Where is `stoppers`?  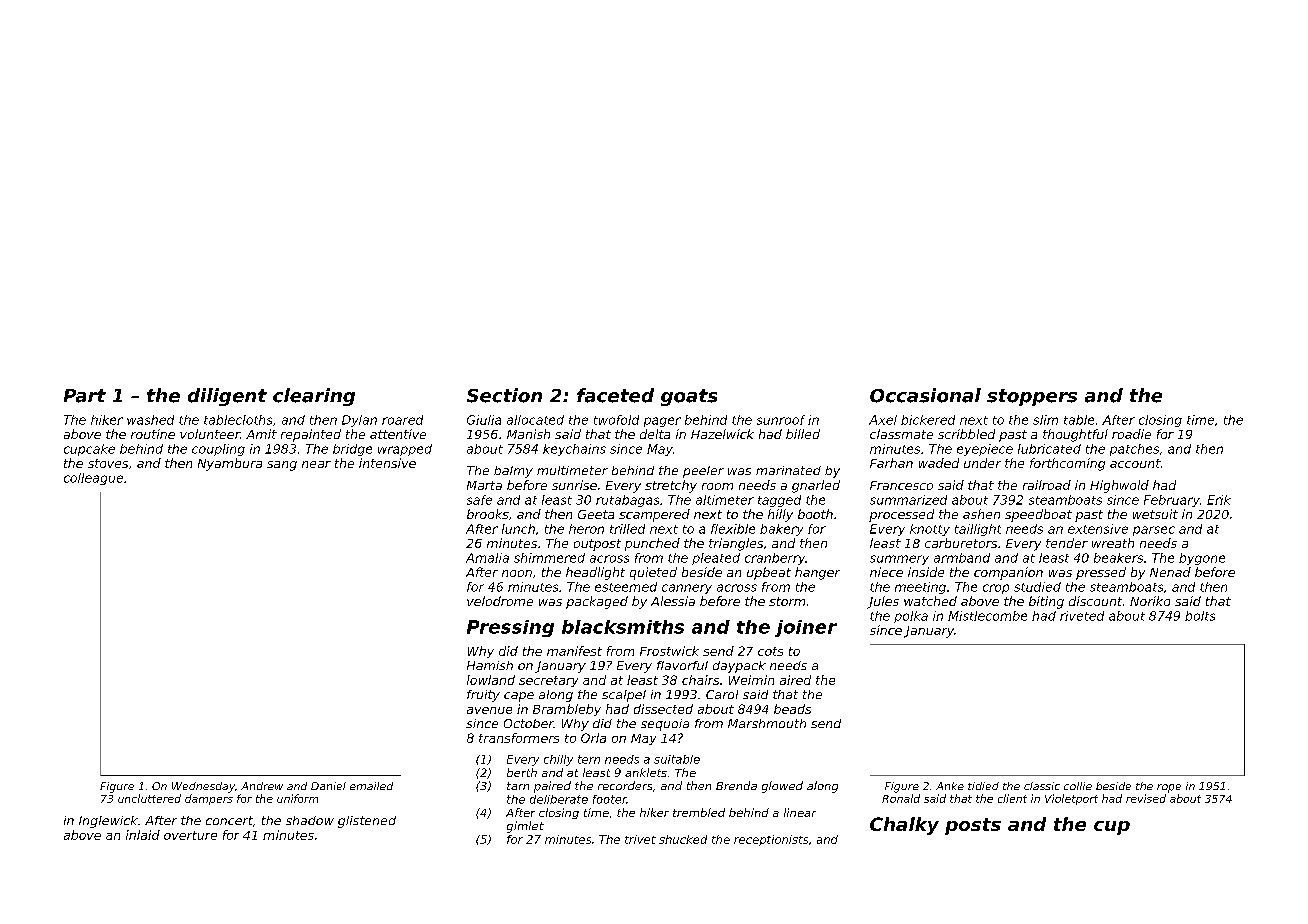
stoppers is located at coordinates (1032, 397).
